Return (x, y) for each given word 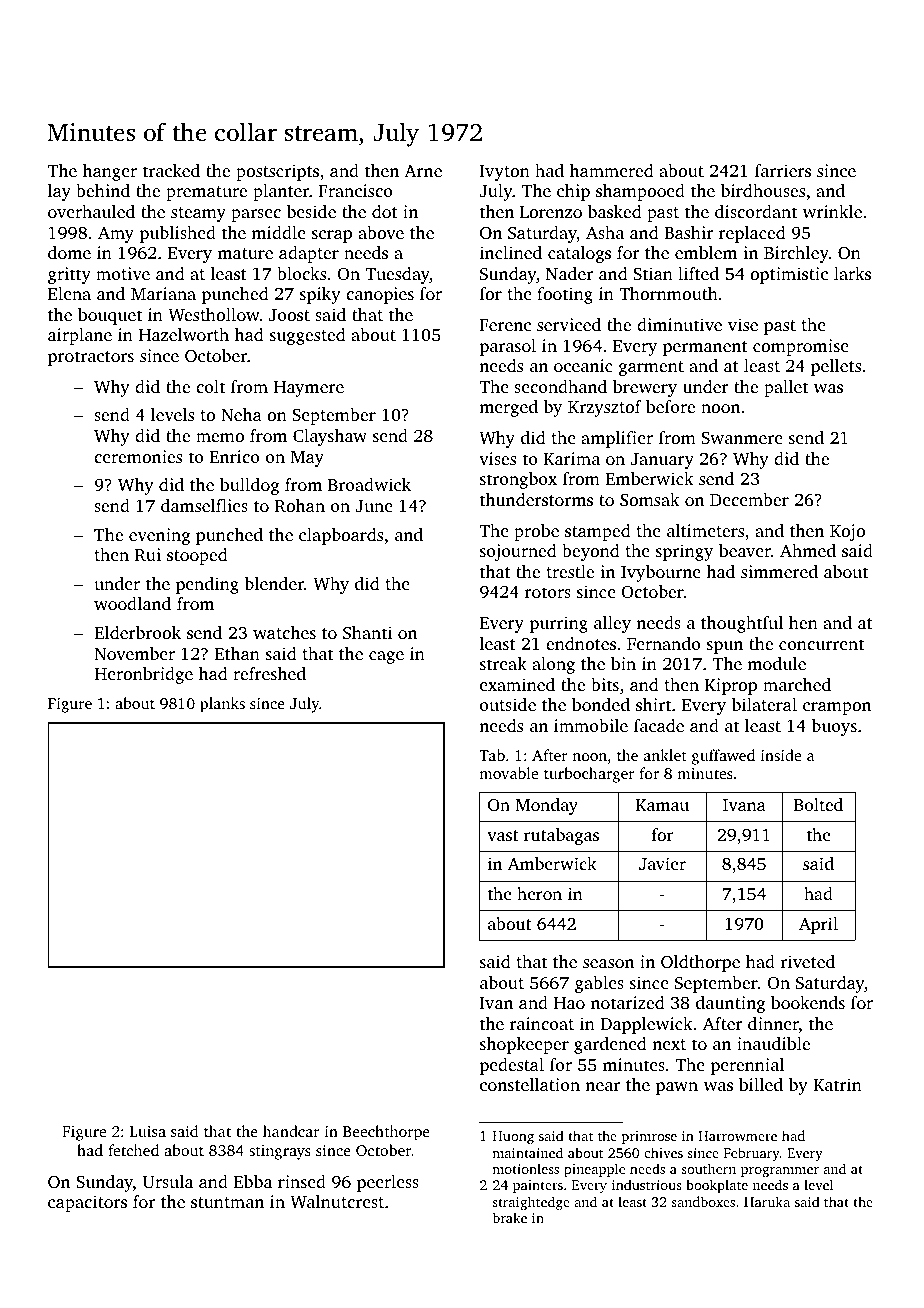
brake (509, 1217)
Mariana (163, 293)
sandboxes (703, 1201)
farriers (783, 170)
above (381, 232)
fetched (133, 1150)
